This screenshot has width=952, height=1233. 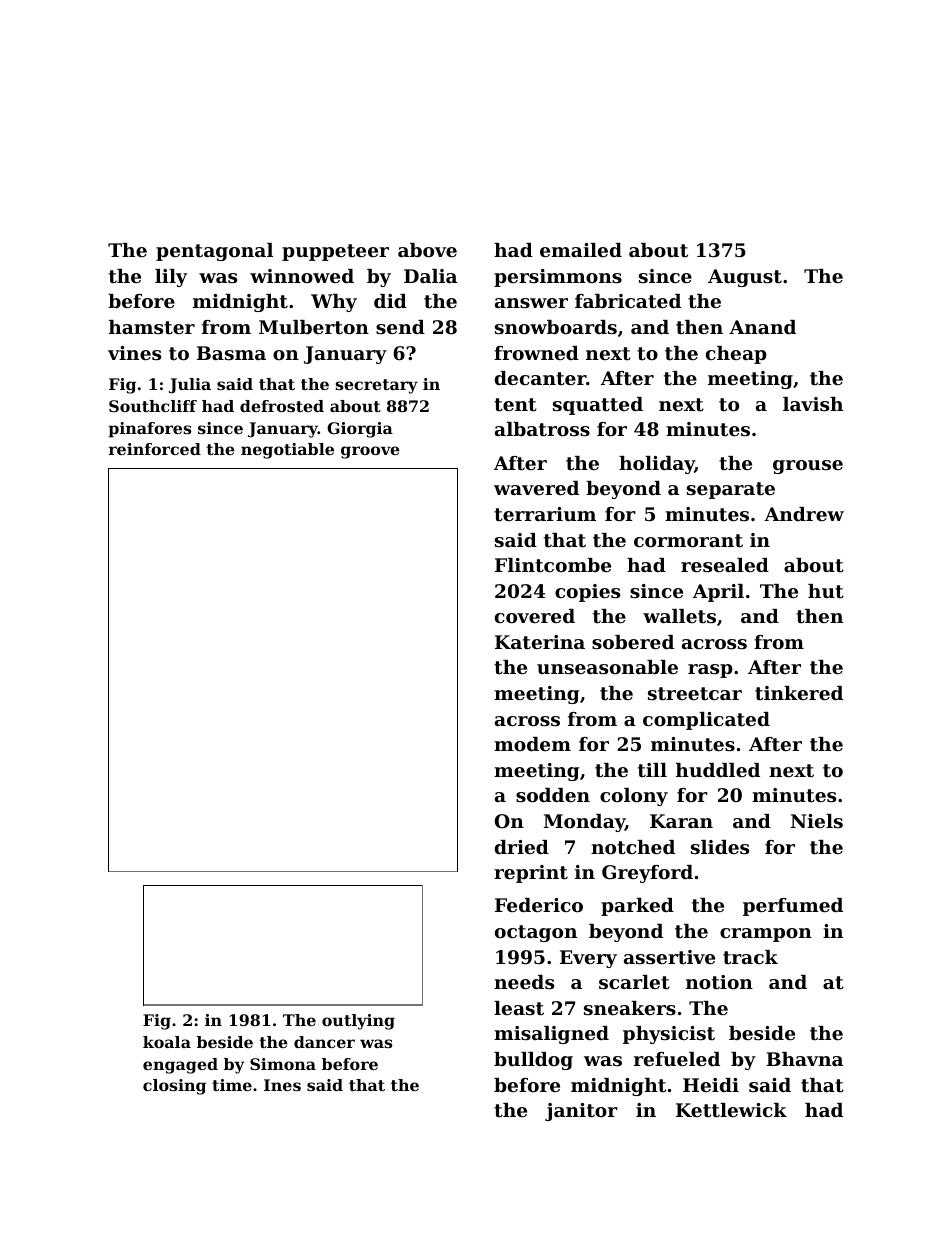 I want to click on dried, so click(x=522, y=847).
